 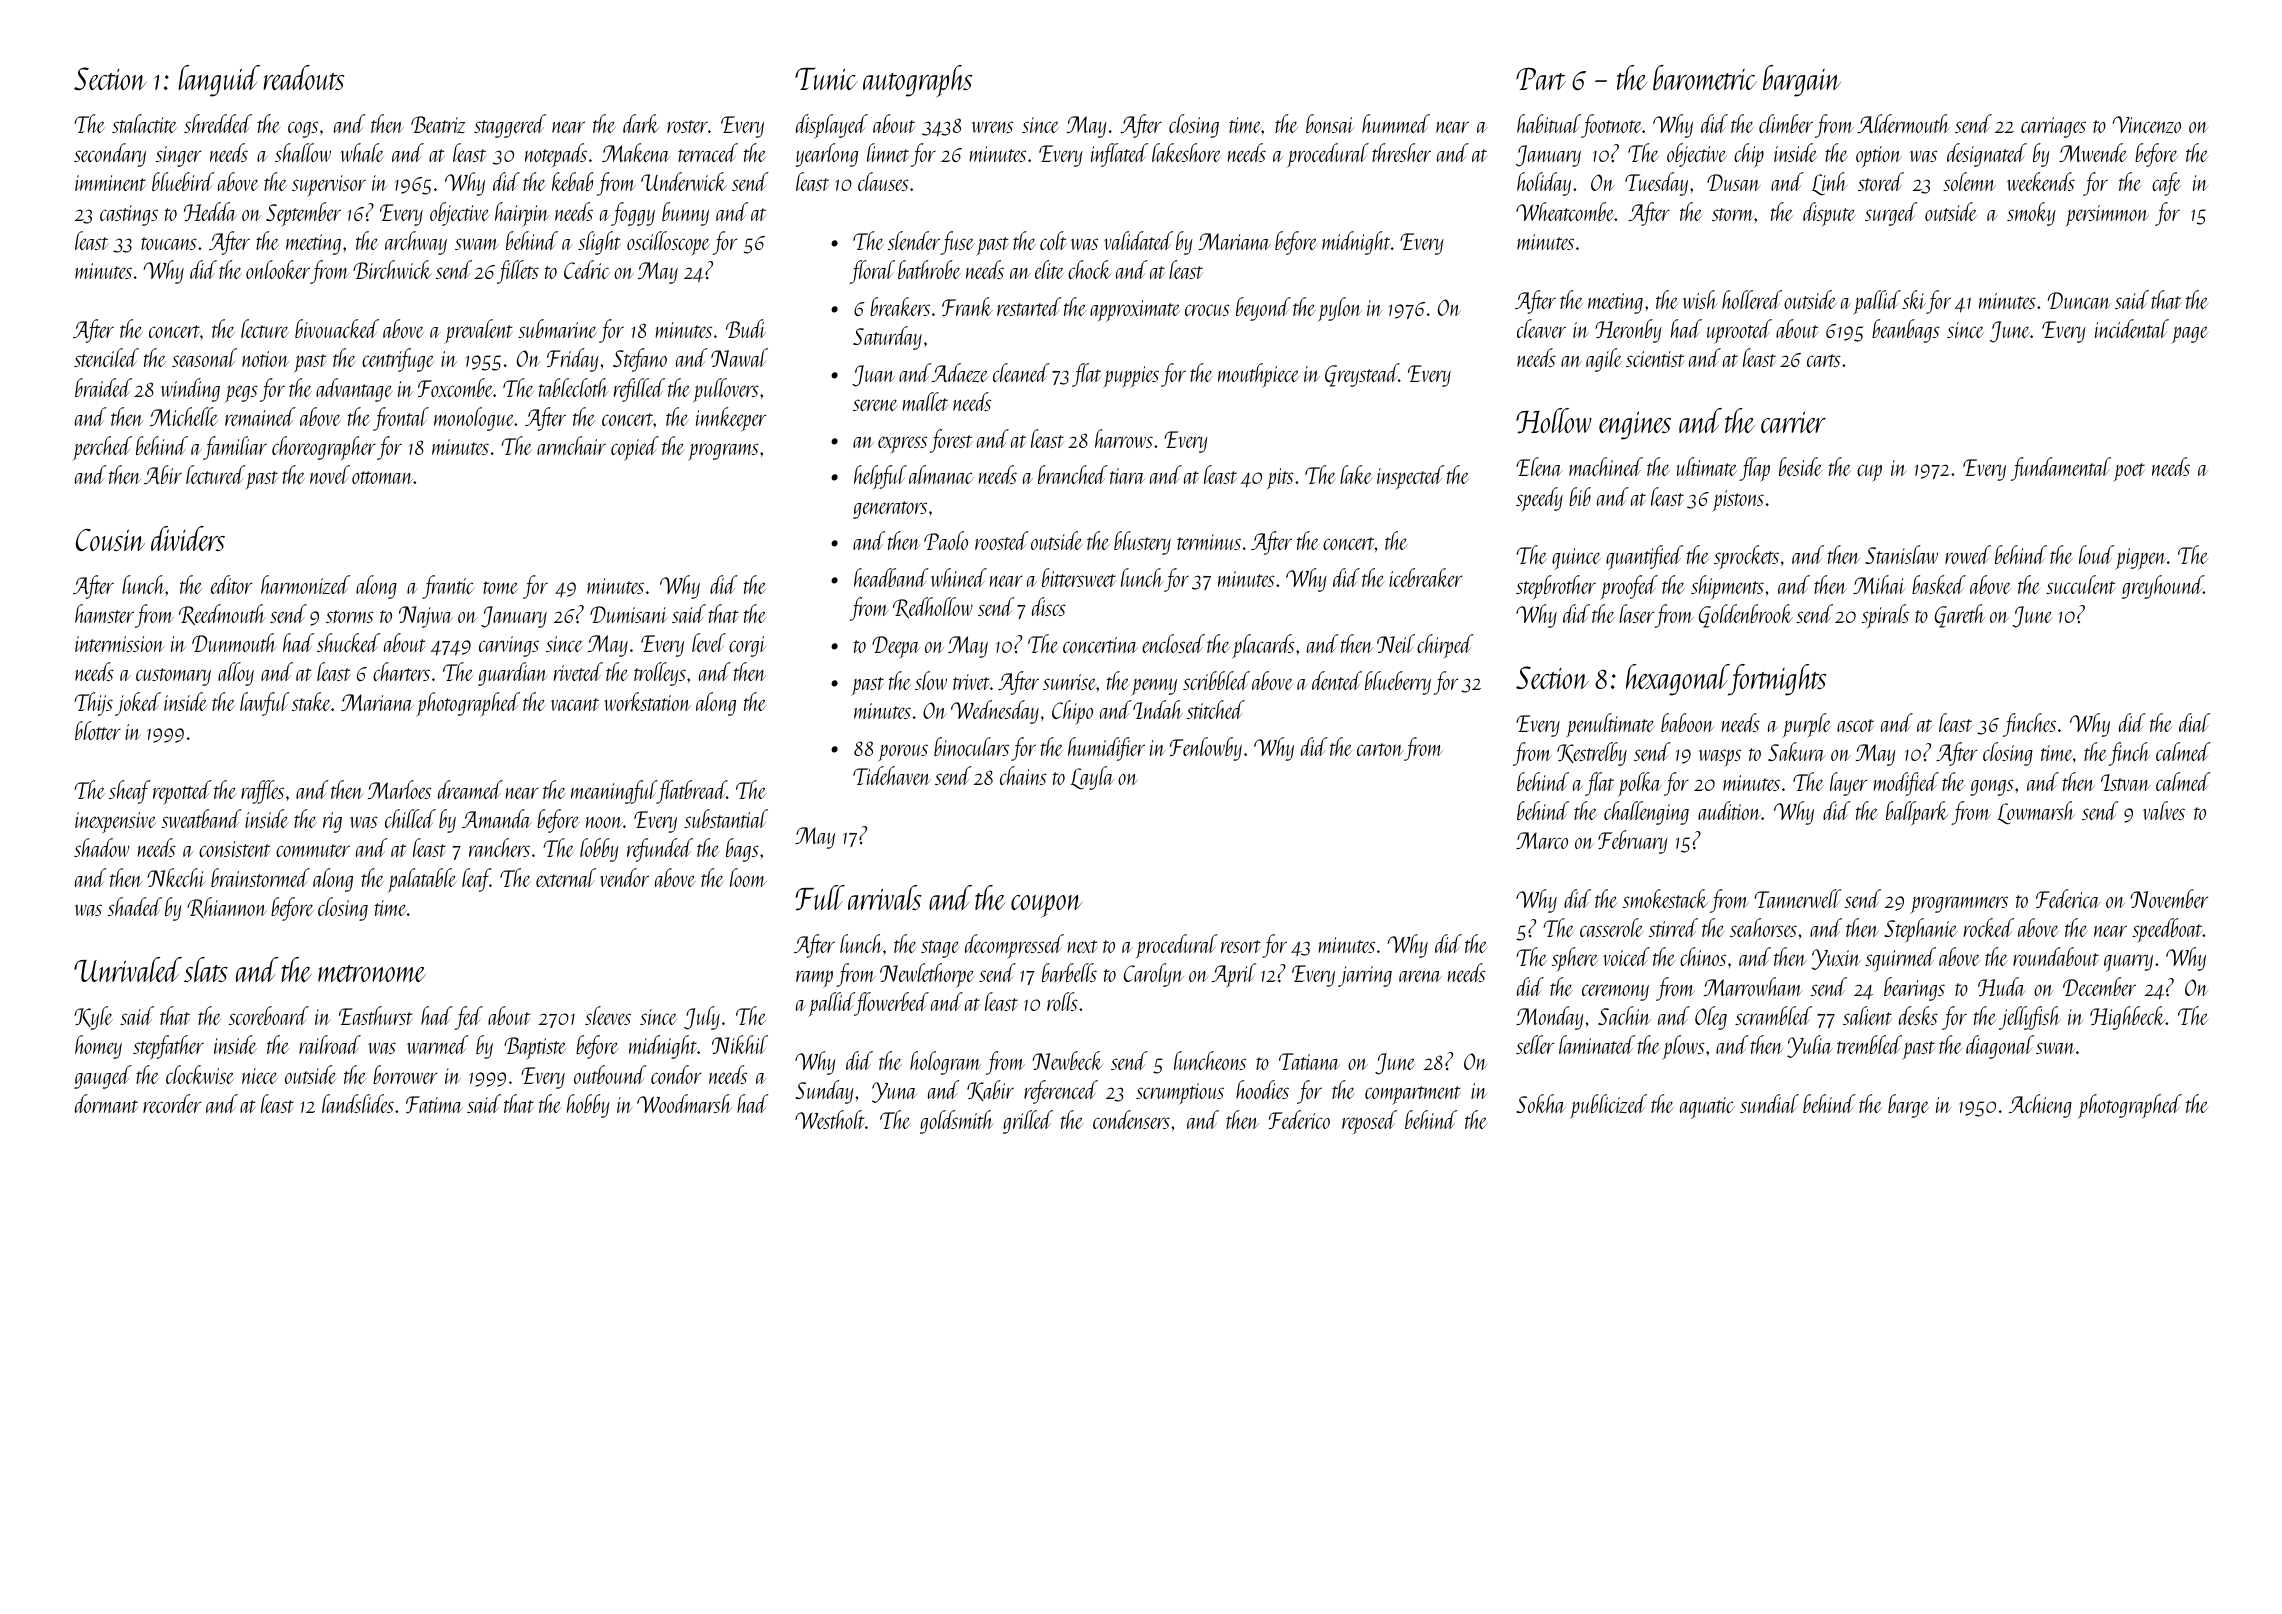 What do you see at coordinates (1565, 211) in the page?
I see `Wheatcombe` at bounding box center [1565, 211].
